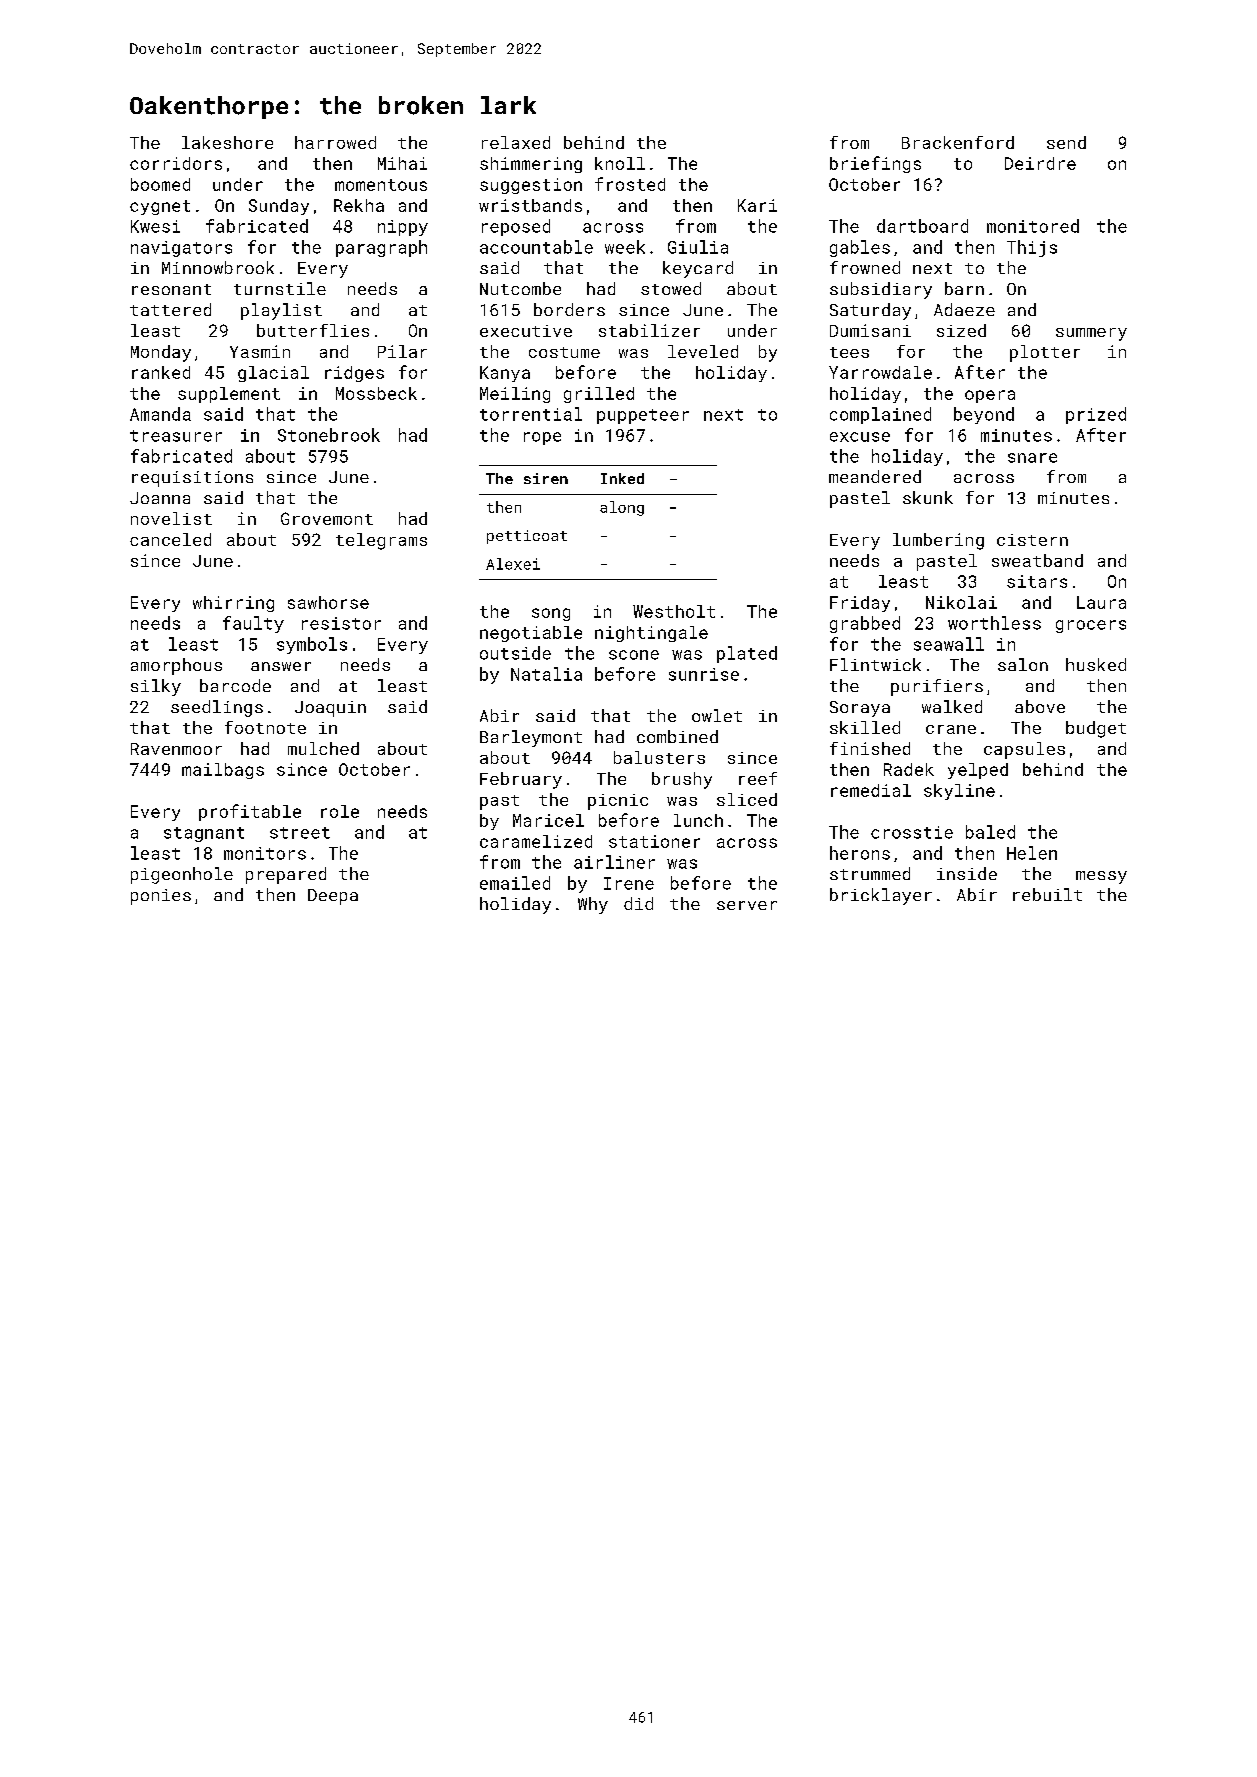  I want to click on relaxed, so click(516, 142).
